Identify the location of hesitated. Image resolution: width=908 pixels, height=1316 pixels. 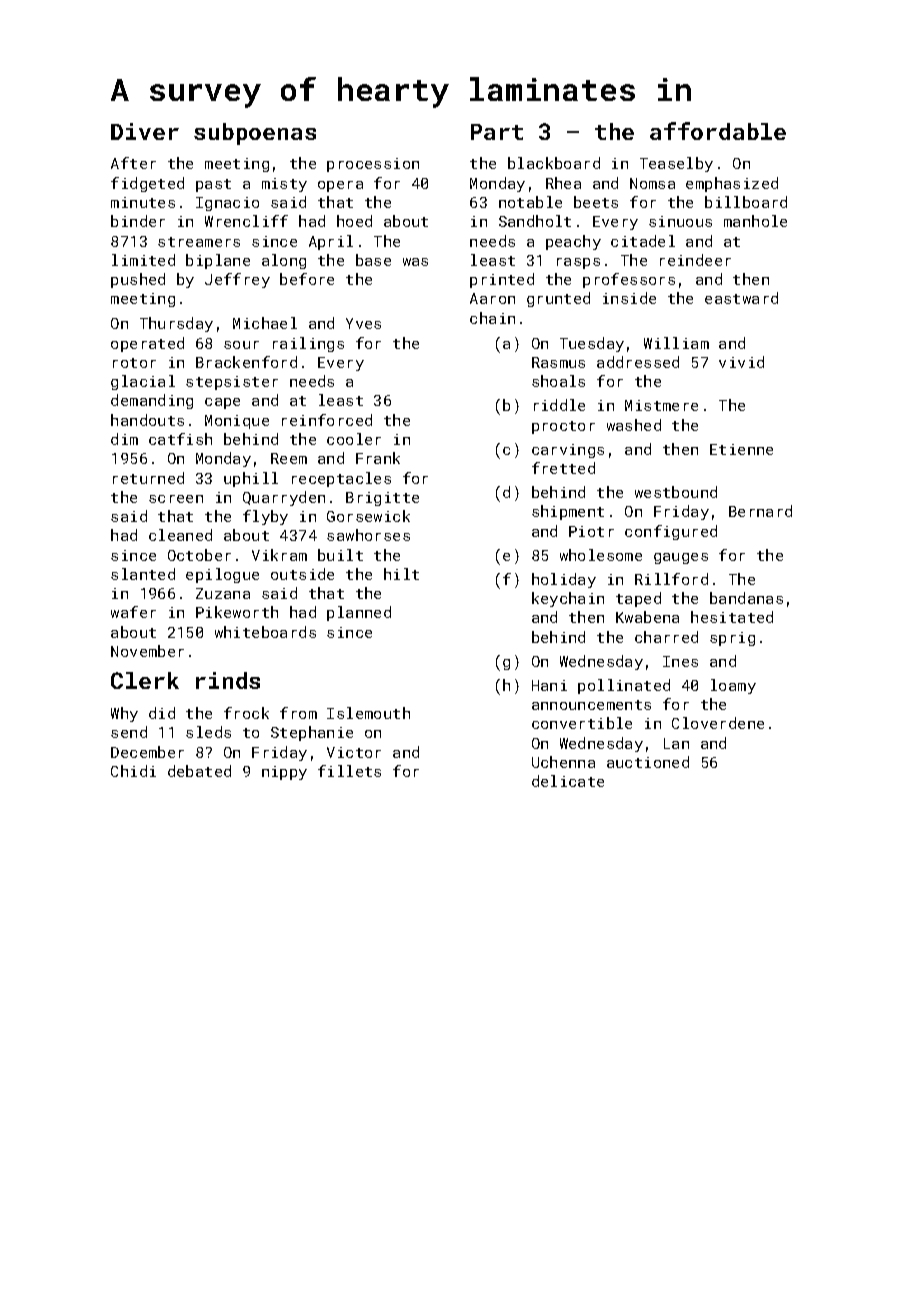
(732, 617).
